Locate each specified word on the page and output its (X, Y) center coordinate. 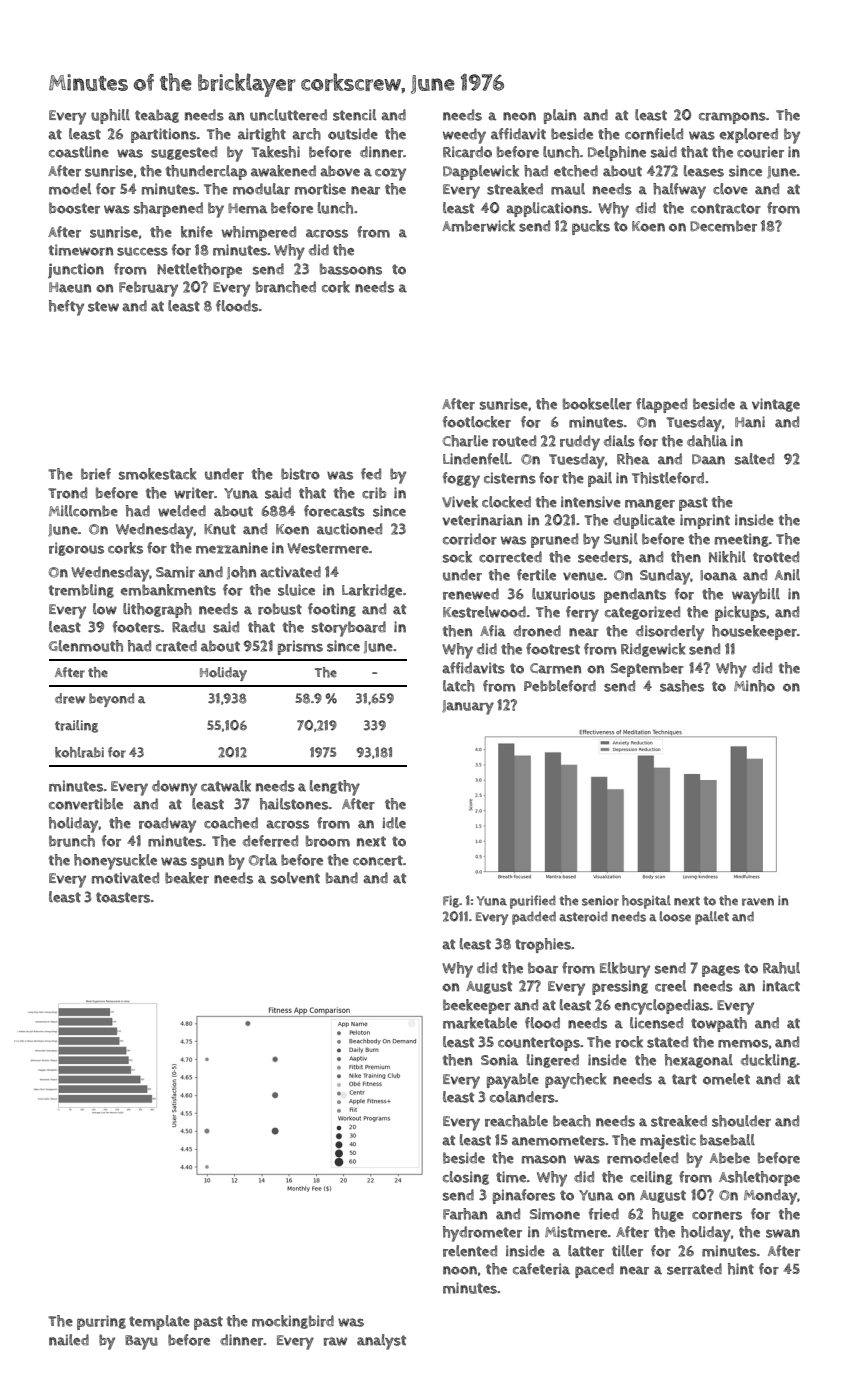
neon (519, 116)
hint (741, 1269)
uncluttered (288, 115)
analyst (381, 1342)
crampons (732, 118)
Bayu (141, 1342)
